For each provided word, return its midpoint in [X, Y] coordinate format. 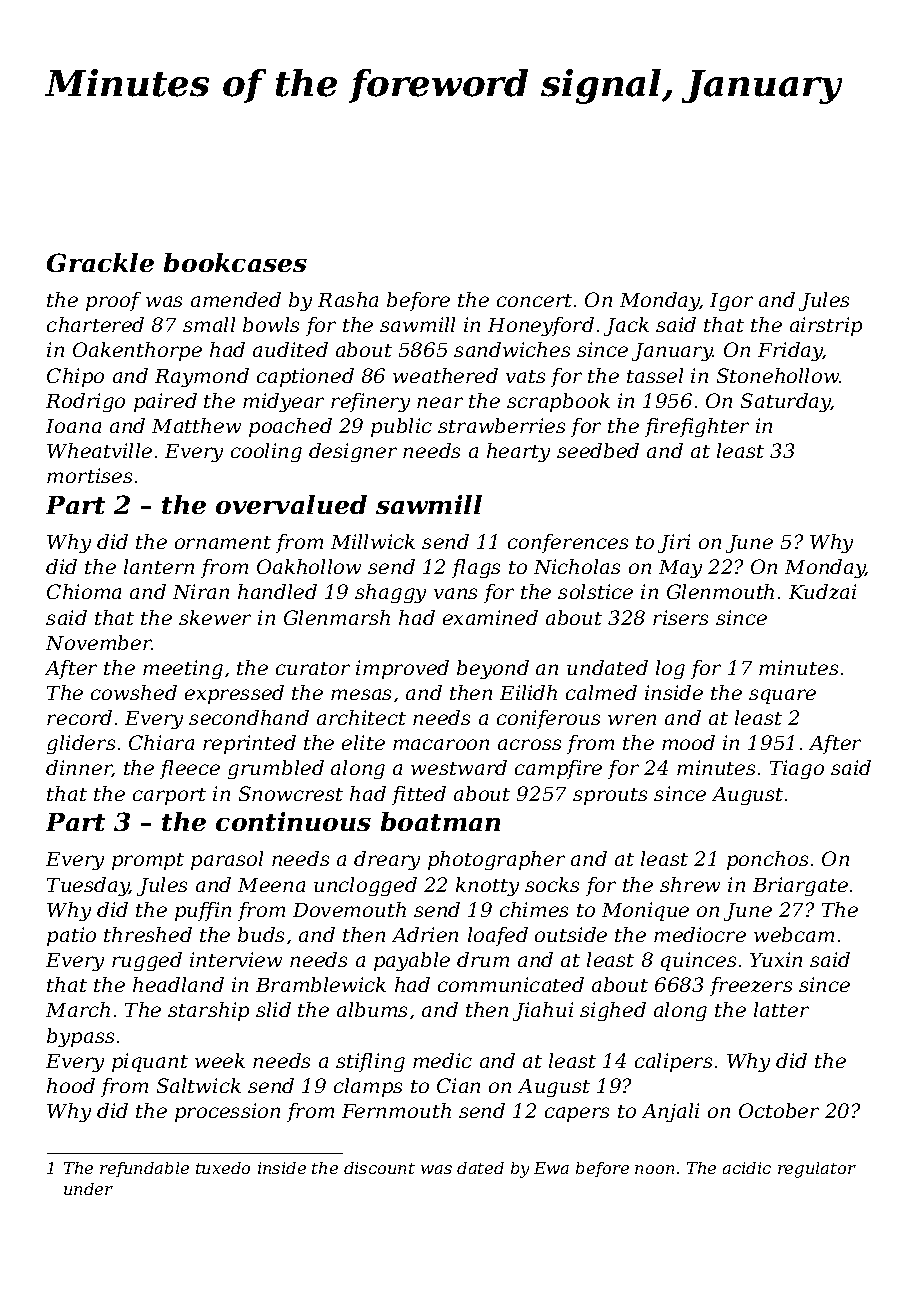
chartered [95, 324]
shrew [690, 884]
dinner [79, 768]
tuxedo [223, 1168]
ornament [223, 542]
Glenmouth [720, 591]
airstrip [826, 326]
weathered [445, 375]
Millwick [373, 541]
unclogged [365, 886]
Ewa [551, 1168]
